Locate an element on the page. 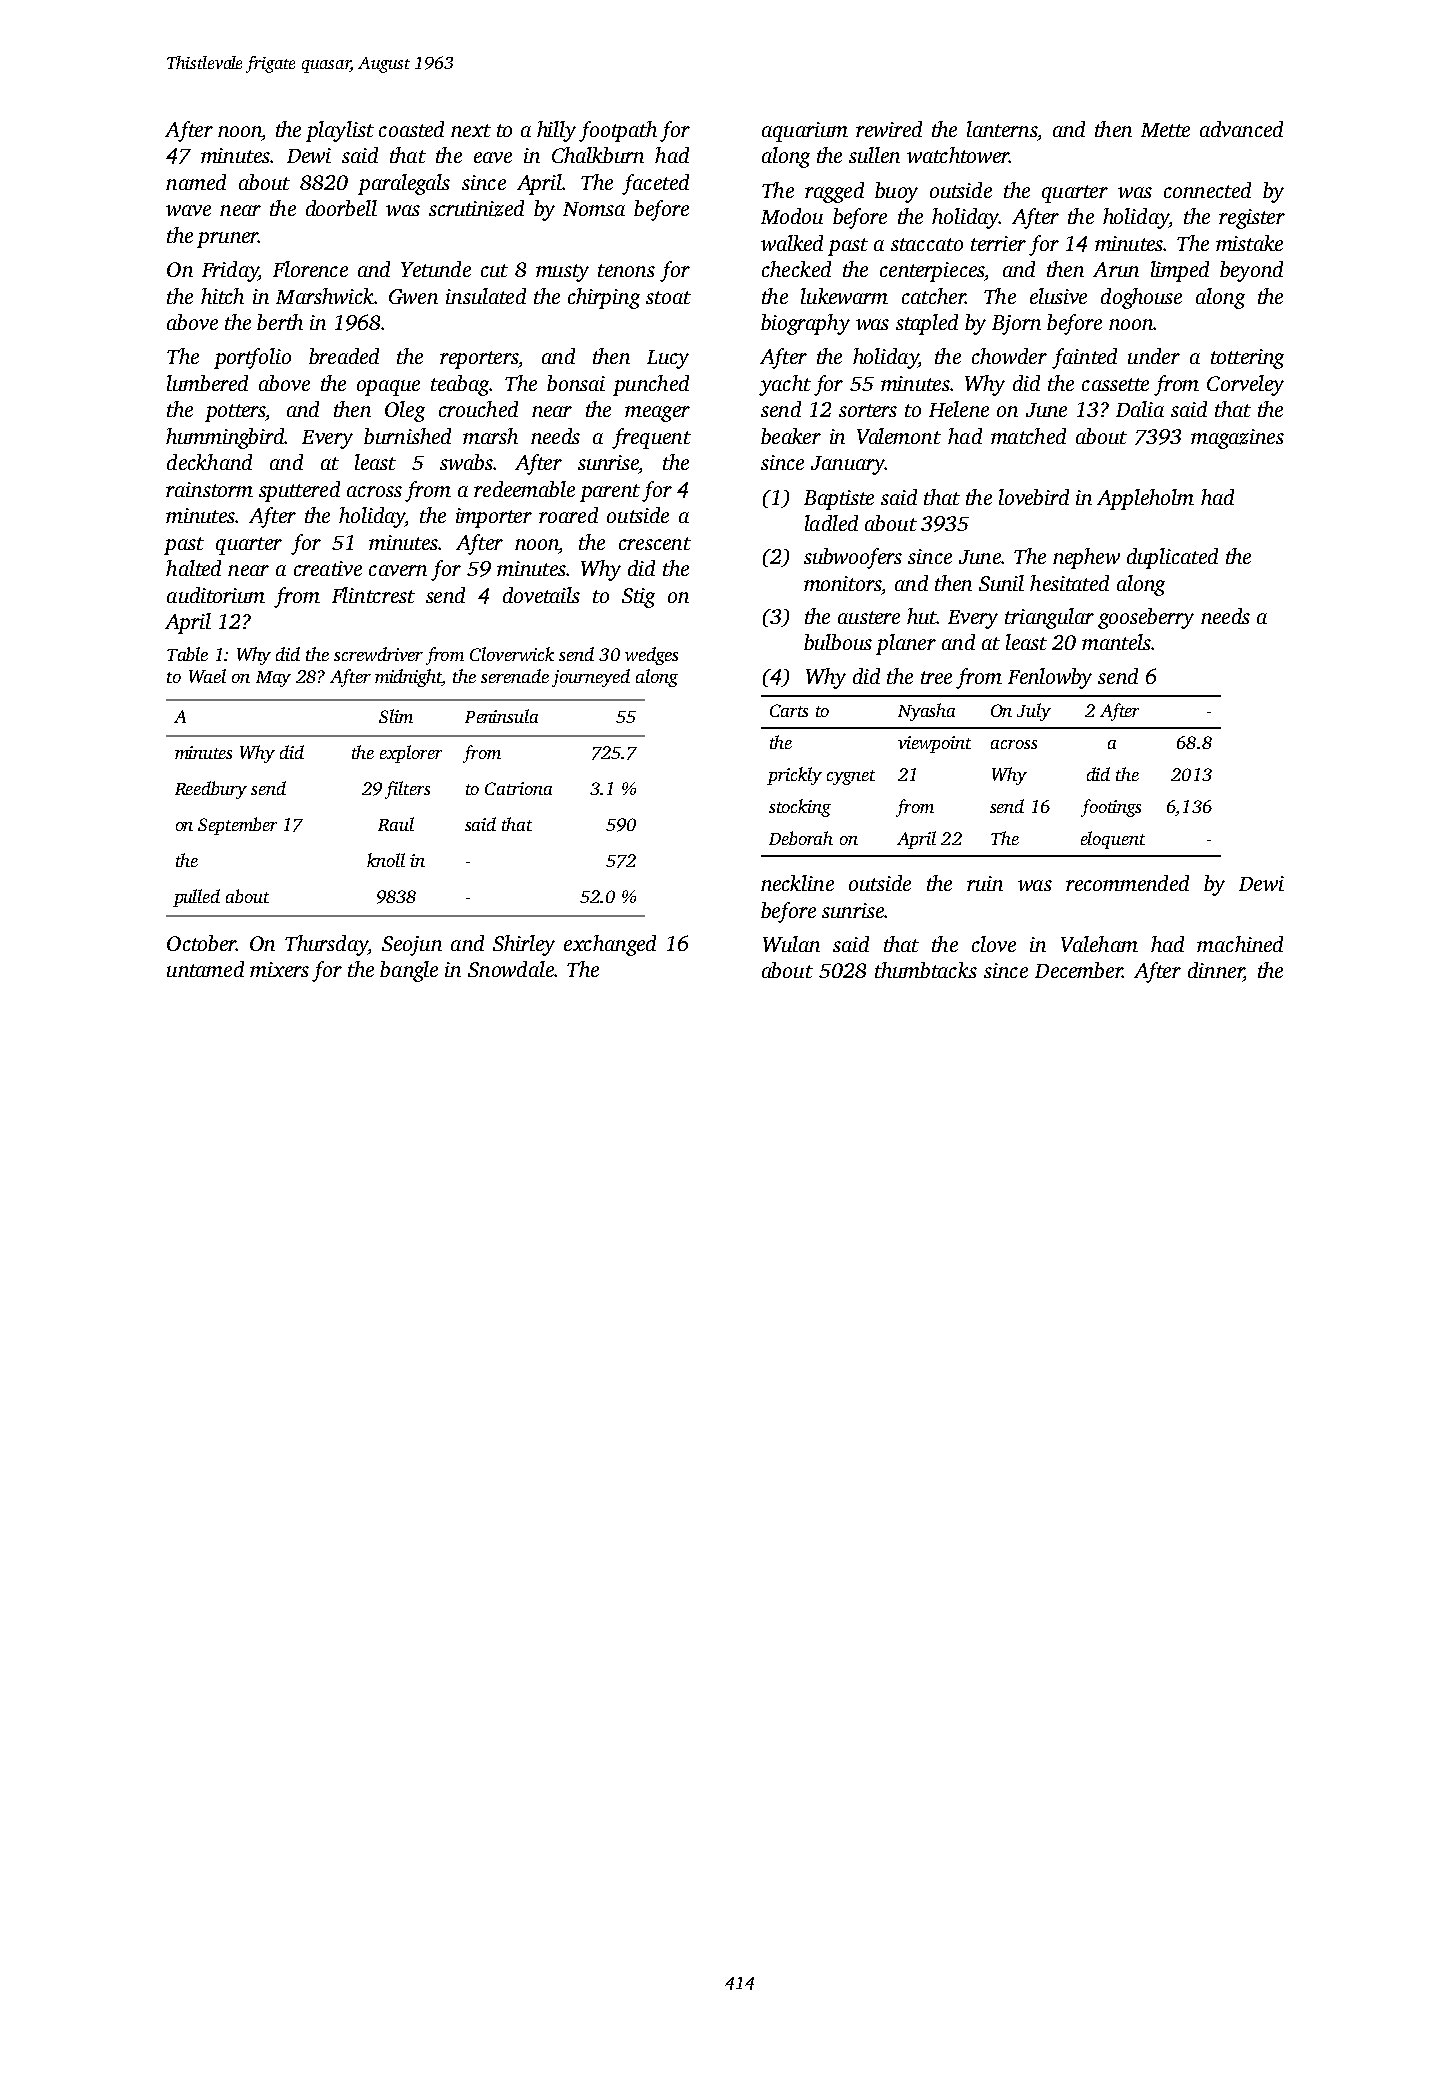  walked is located at coordinates (792, 243).
